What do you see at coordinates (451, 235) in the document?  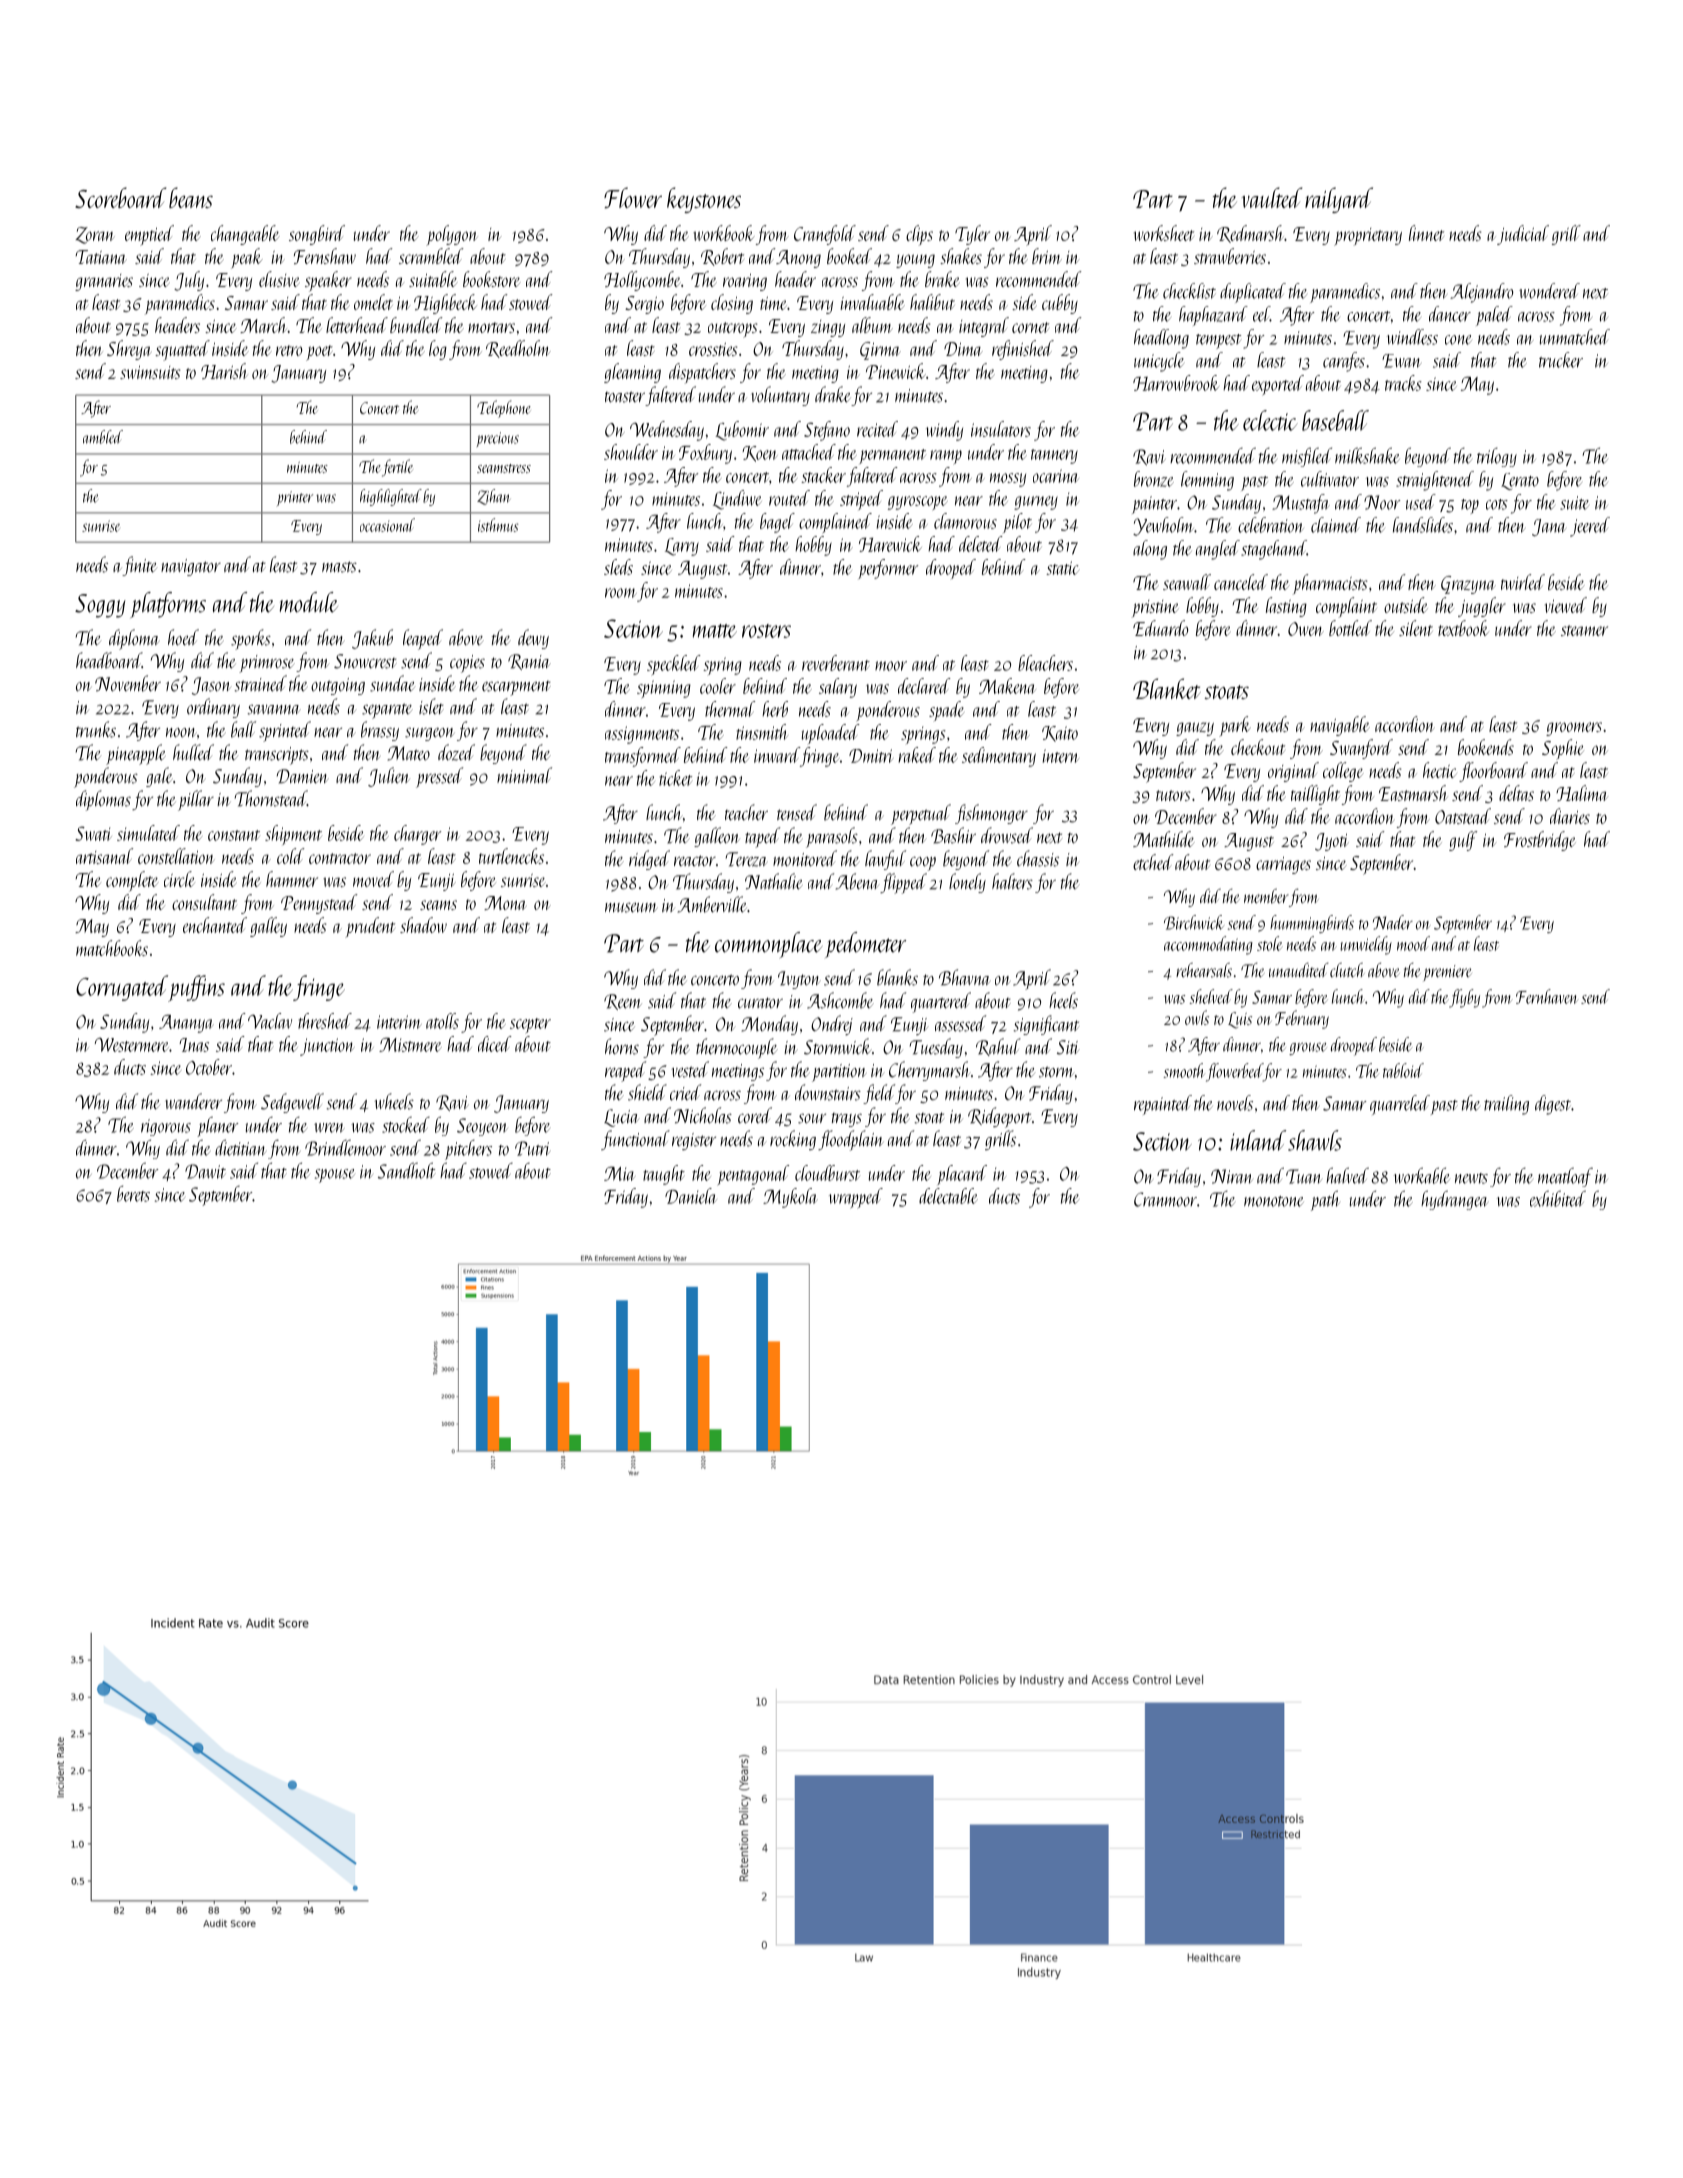 I see `polygon` at bounding box center [451, 235].
